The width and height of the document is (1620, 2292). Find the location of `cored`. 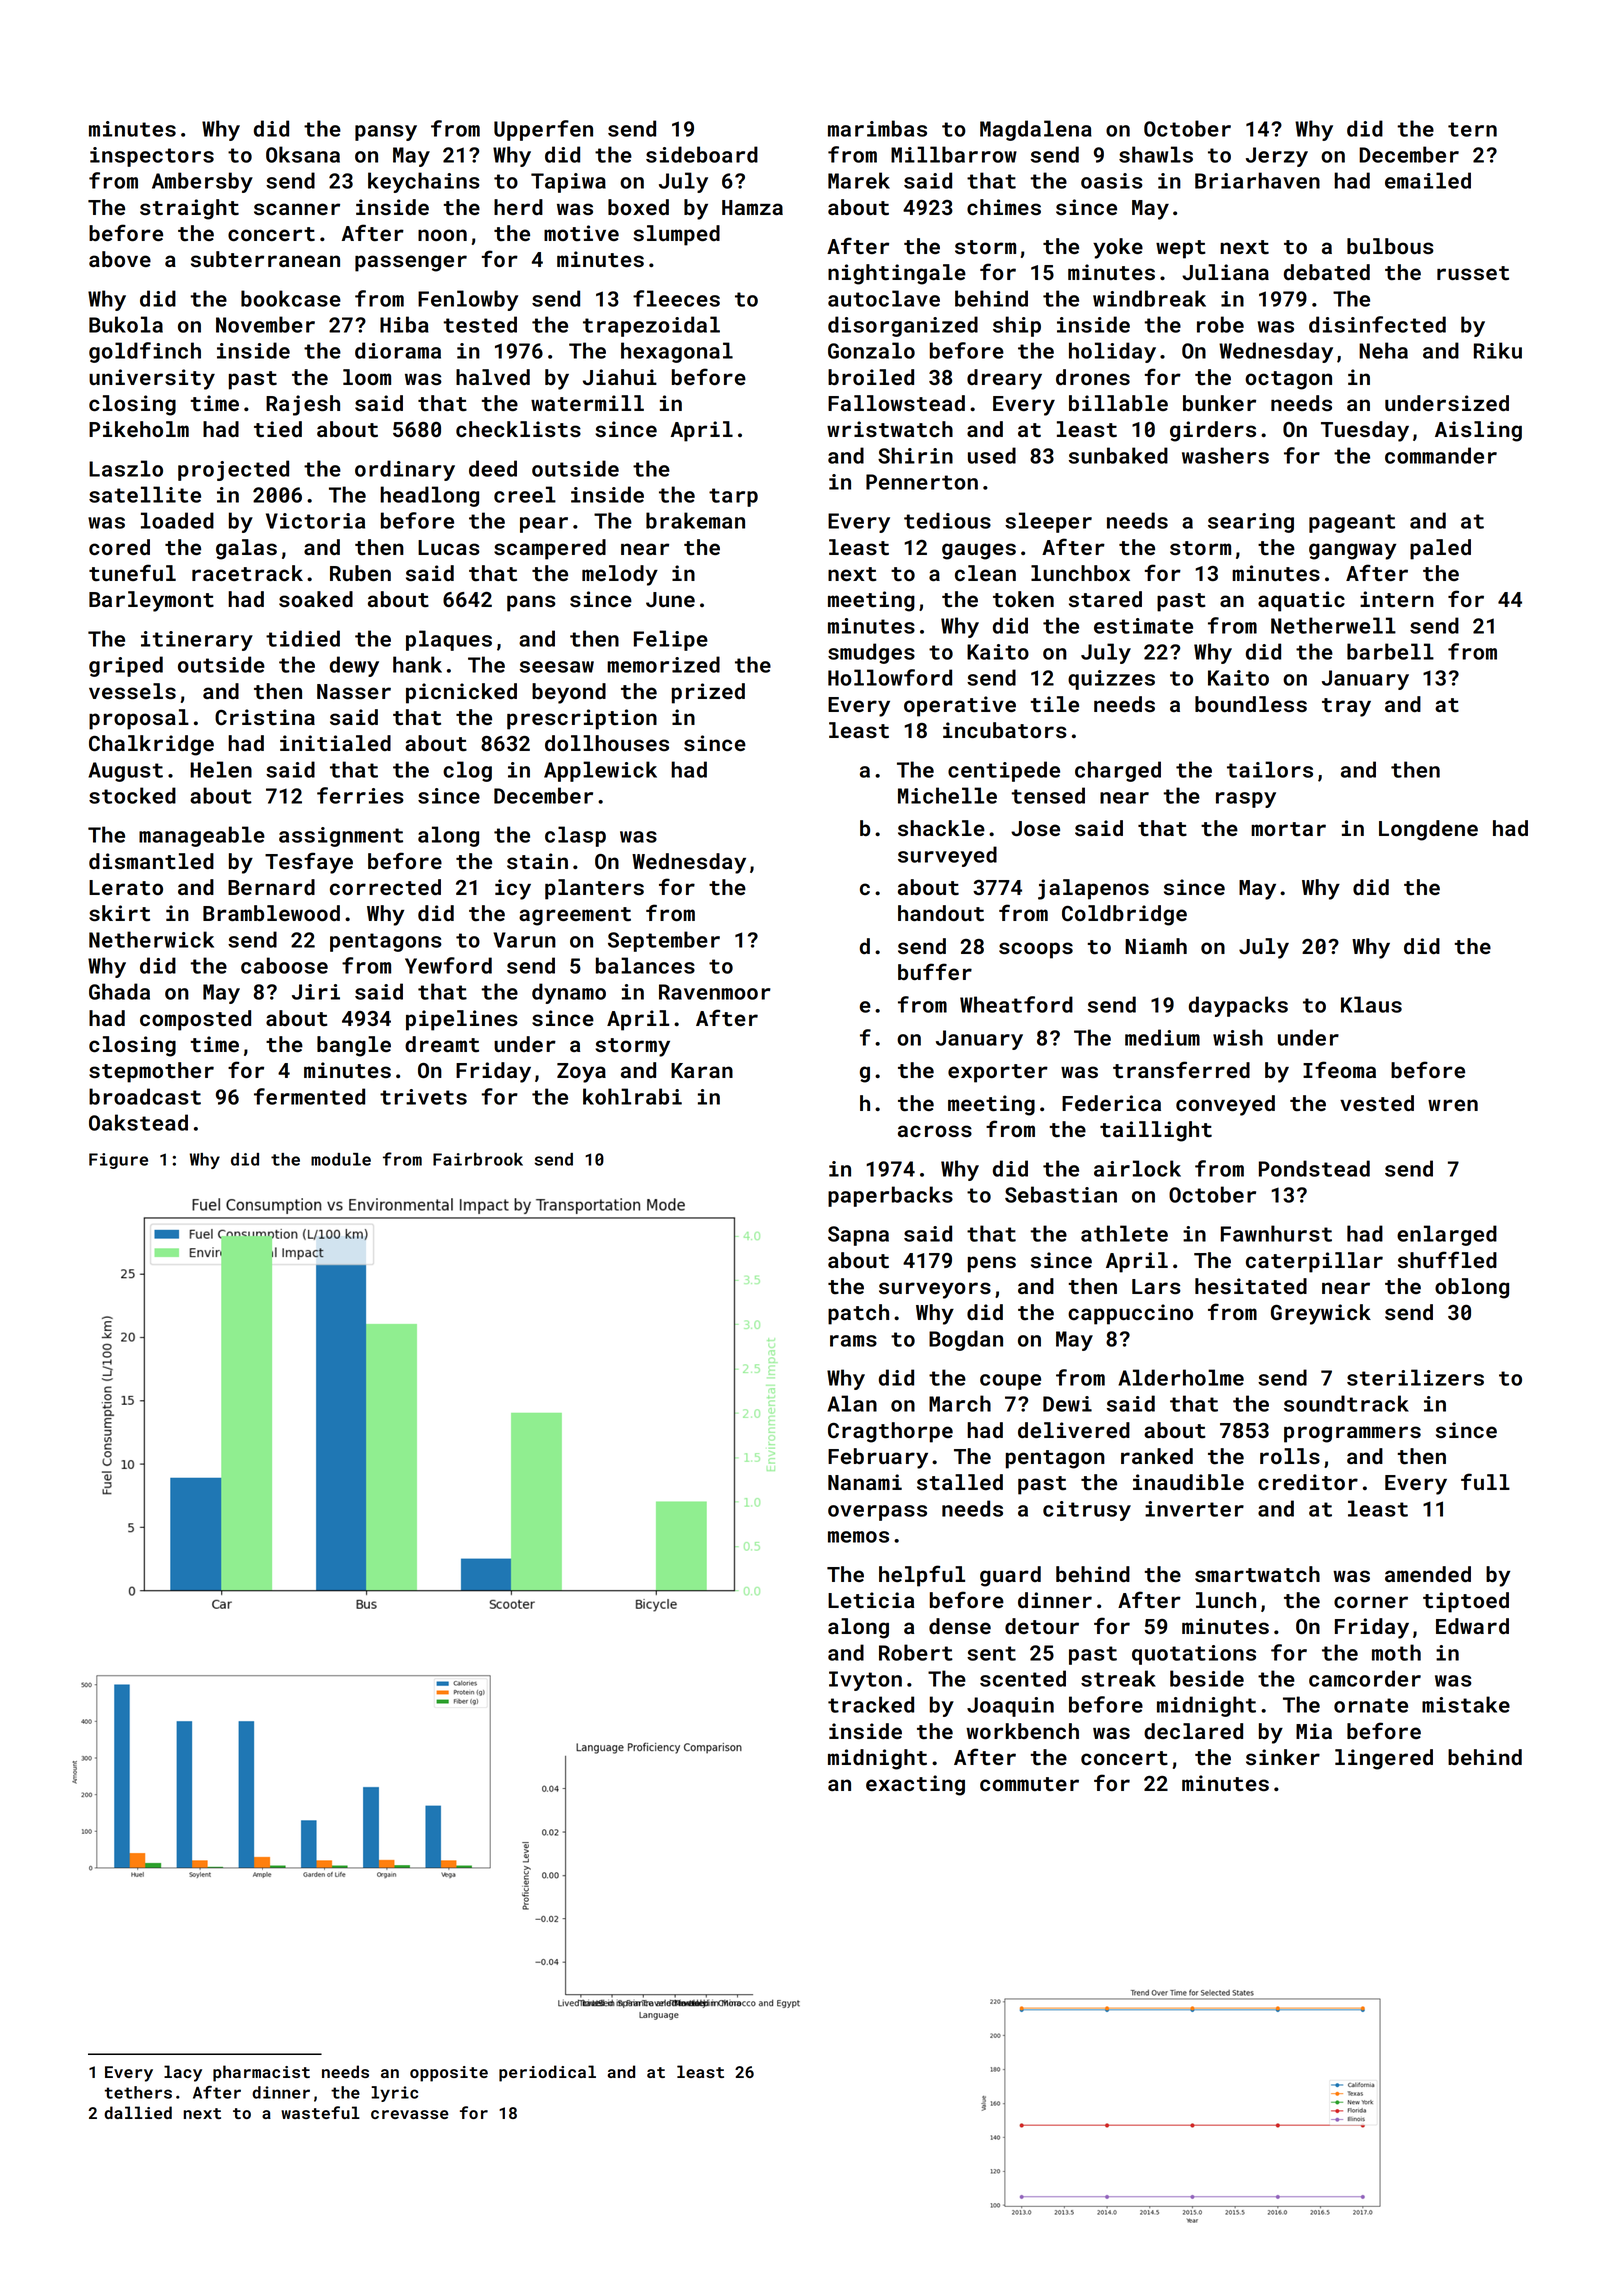

cored is located at coordinates (119, 547).
